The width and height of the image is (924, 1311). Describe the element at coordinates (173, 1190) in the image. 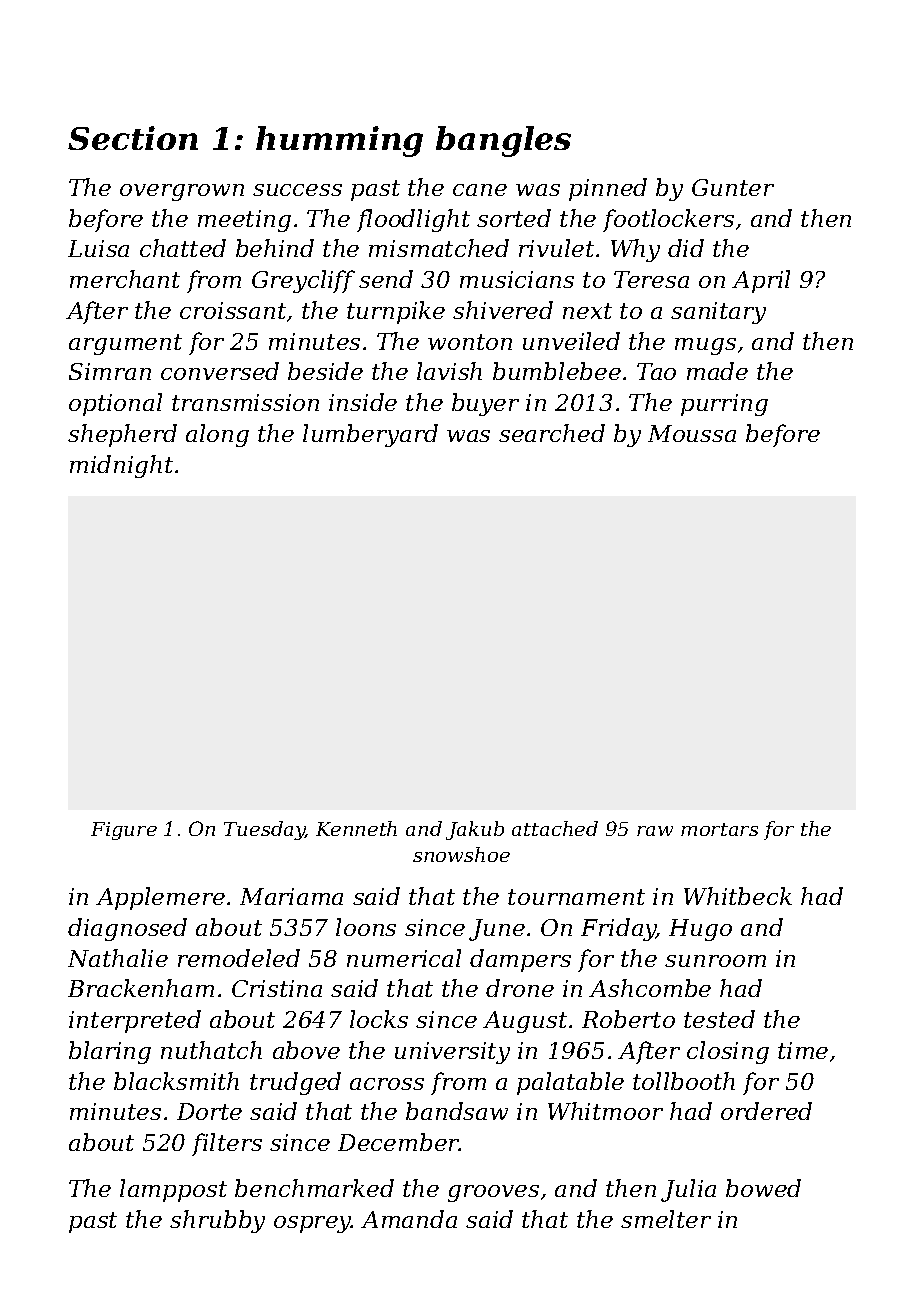

I see `lamppost` at that location.
